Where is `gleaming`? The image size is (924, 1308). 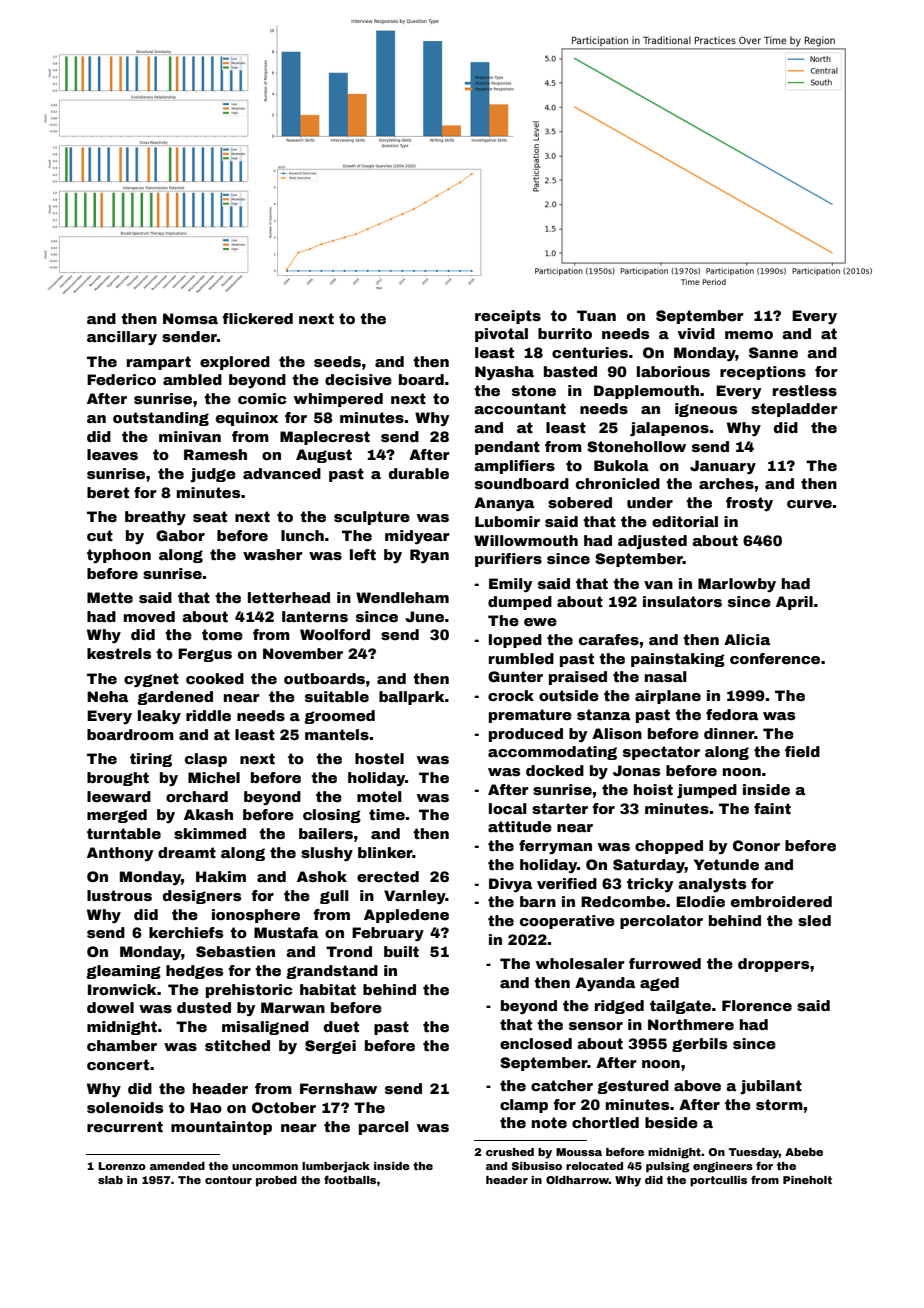 gleaming is located at coordinates (123, 972).
